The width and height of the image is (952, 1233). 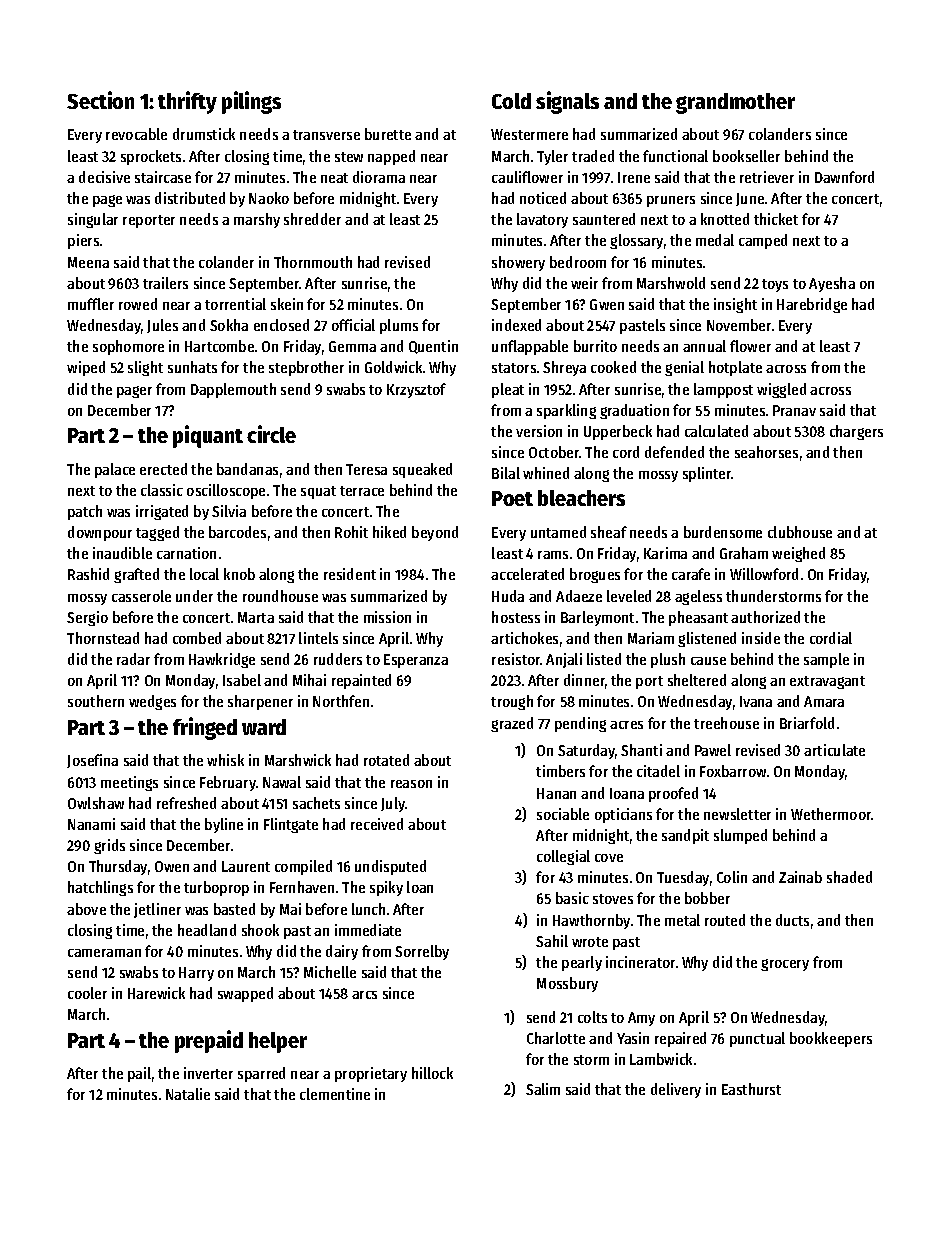 I want to click on casserole, so click(x=141, y=596).
